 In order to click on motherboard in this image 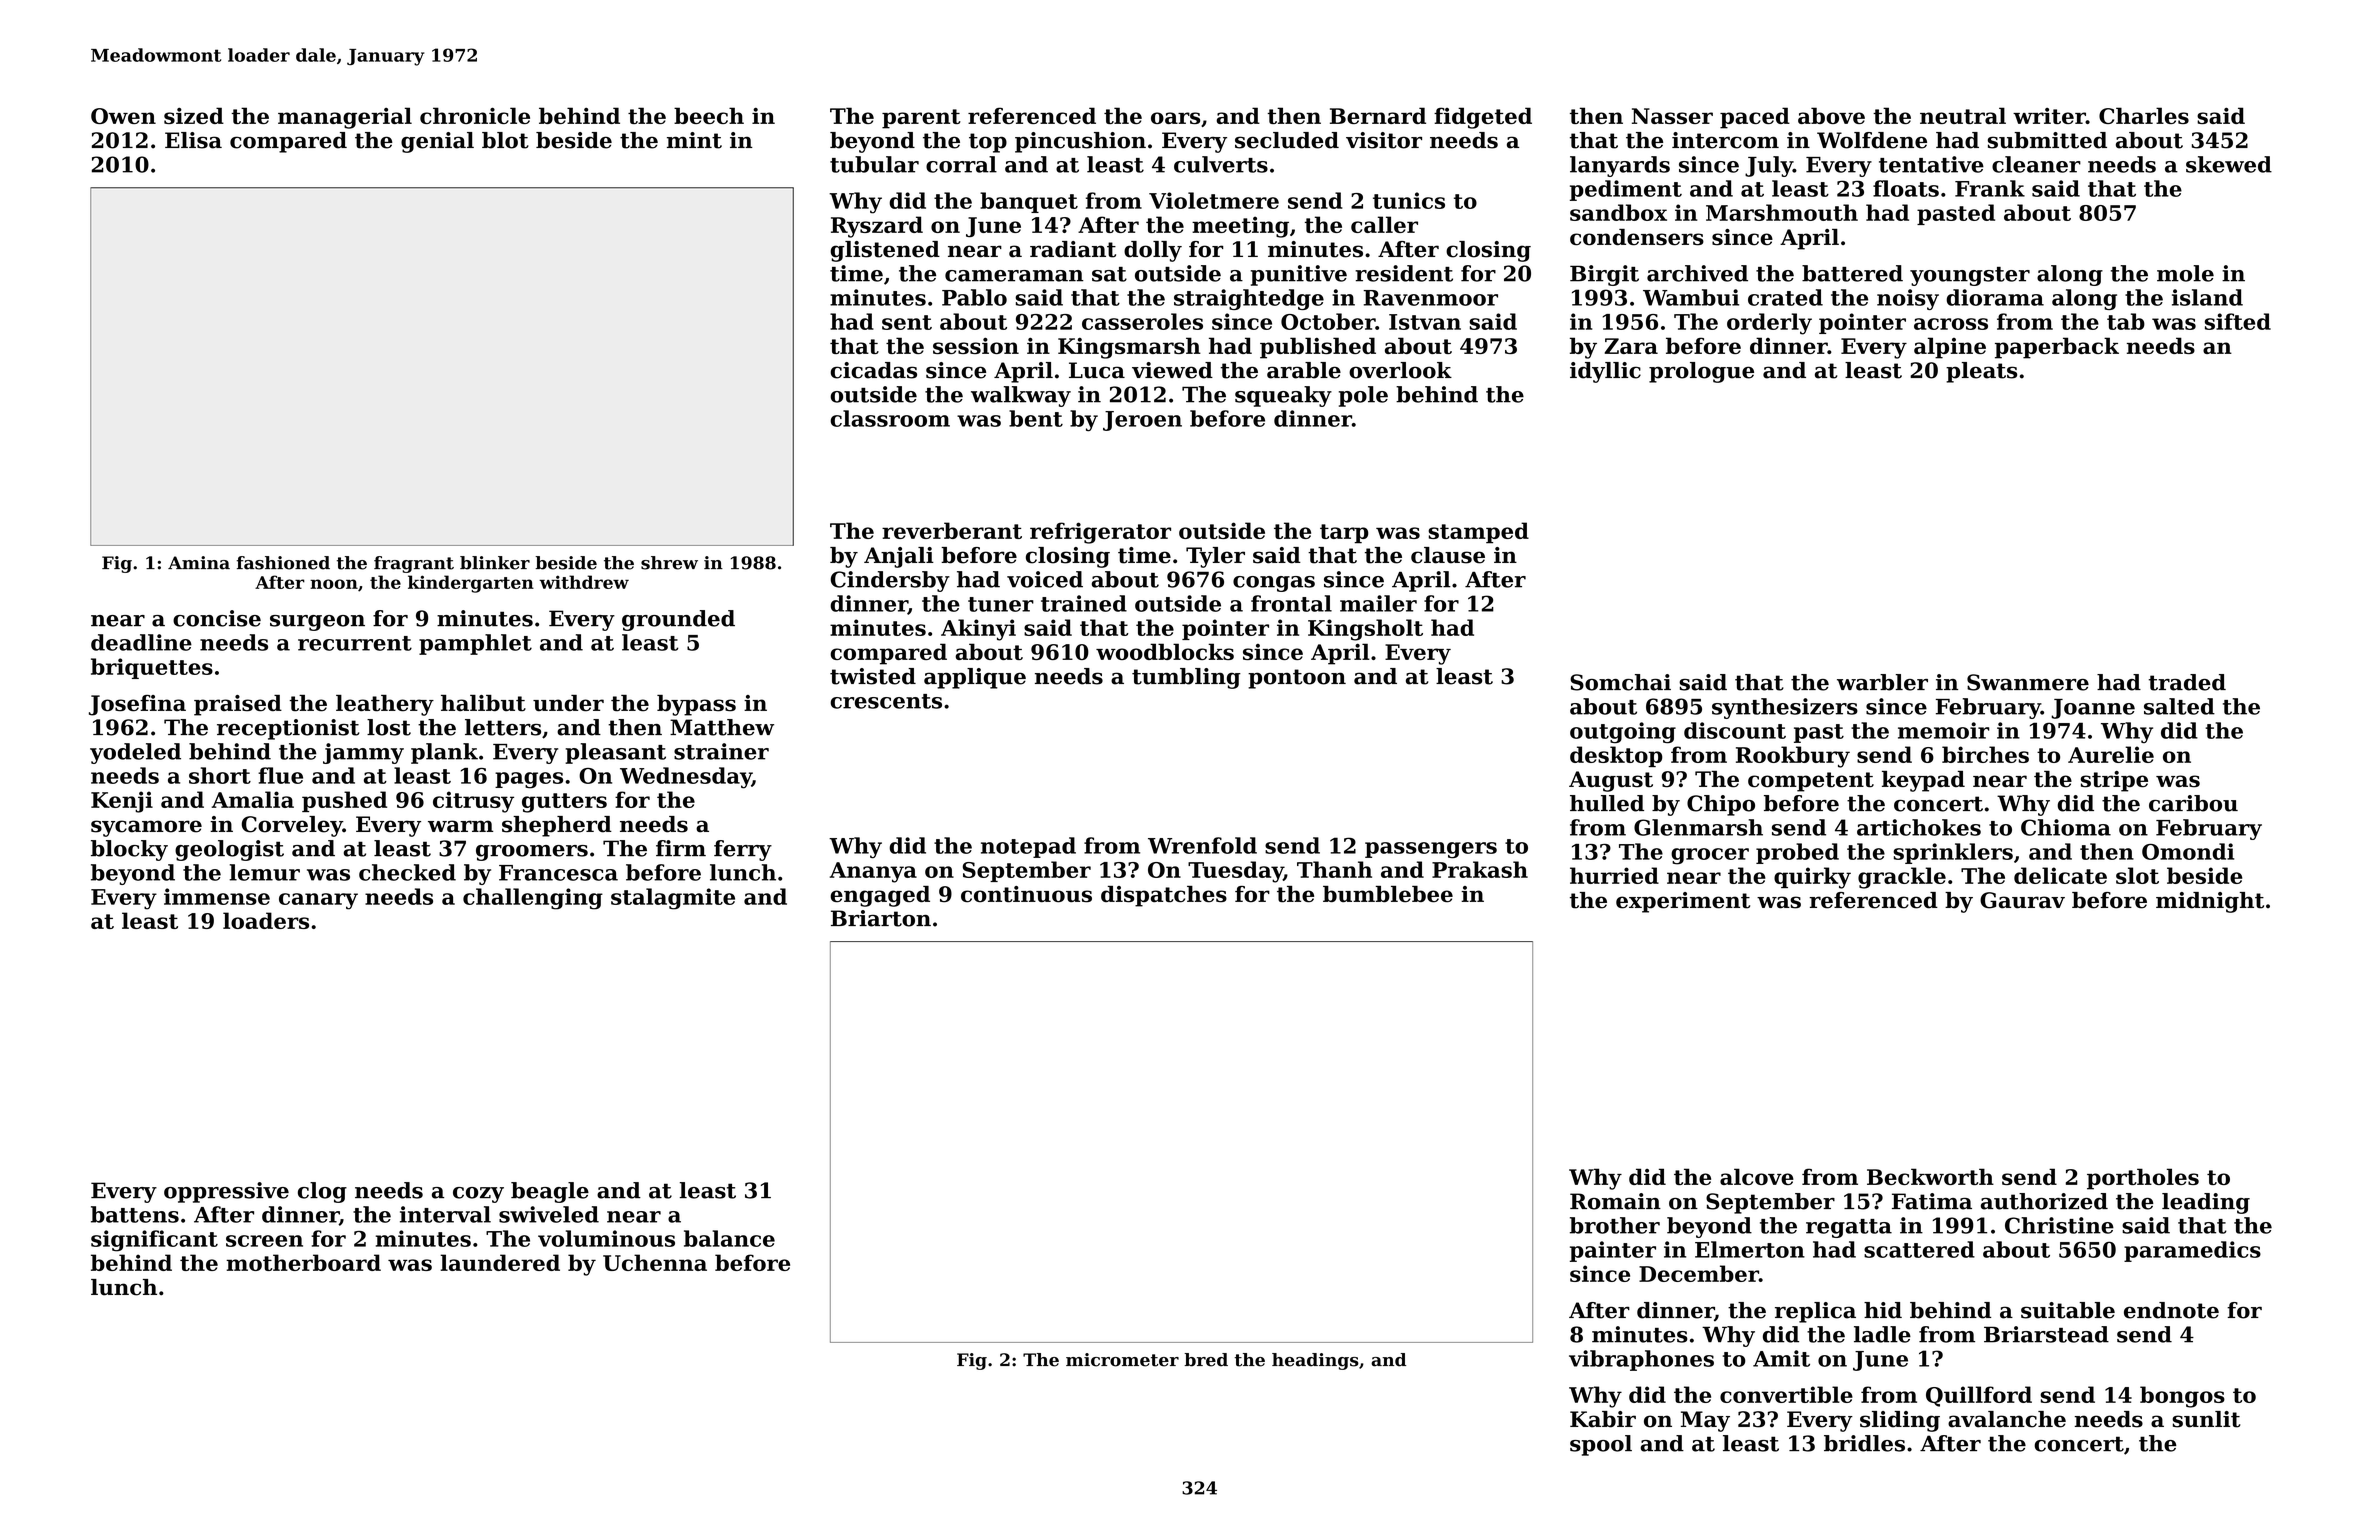, I will do `click(303, 1262)`.
